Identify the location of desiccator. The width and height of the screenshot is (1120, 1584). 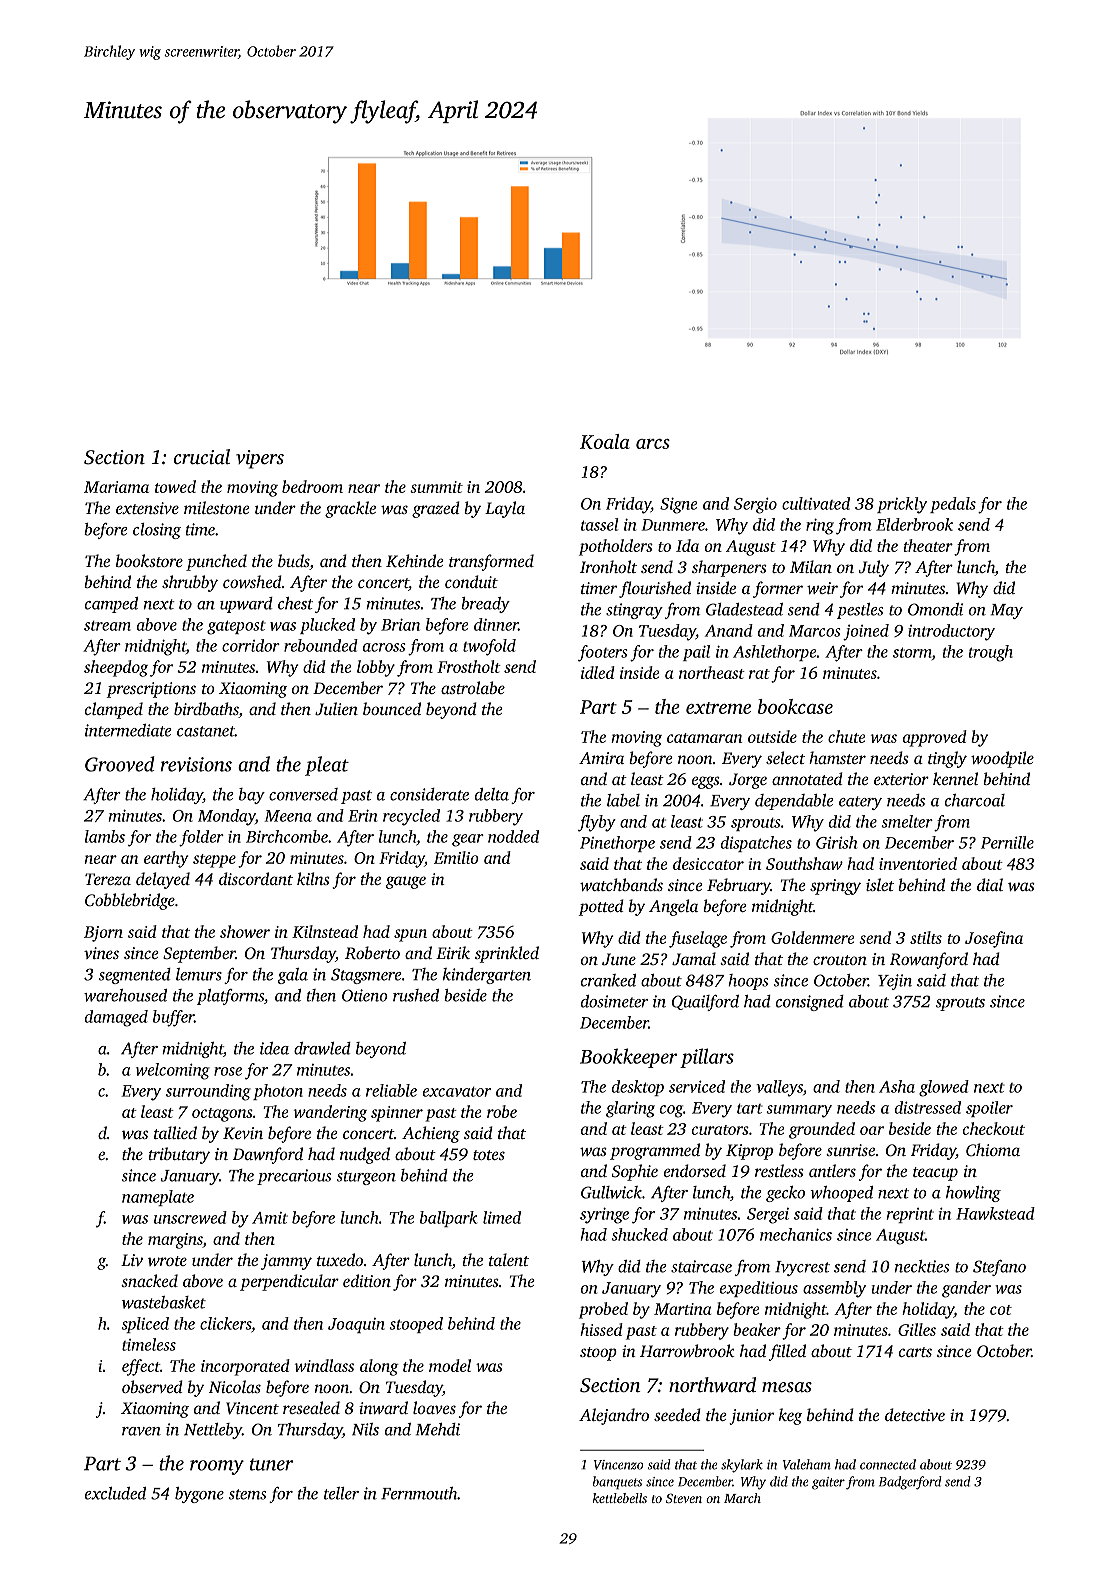
(708, 863).
